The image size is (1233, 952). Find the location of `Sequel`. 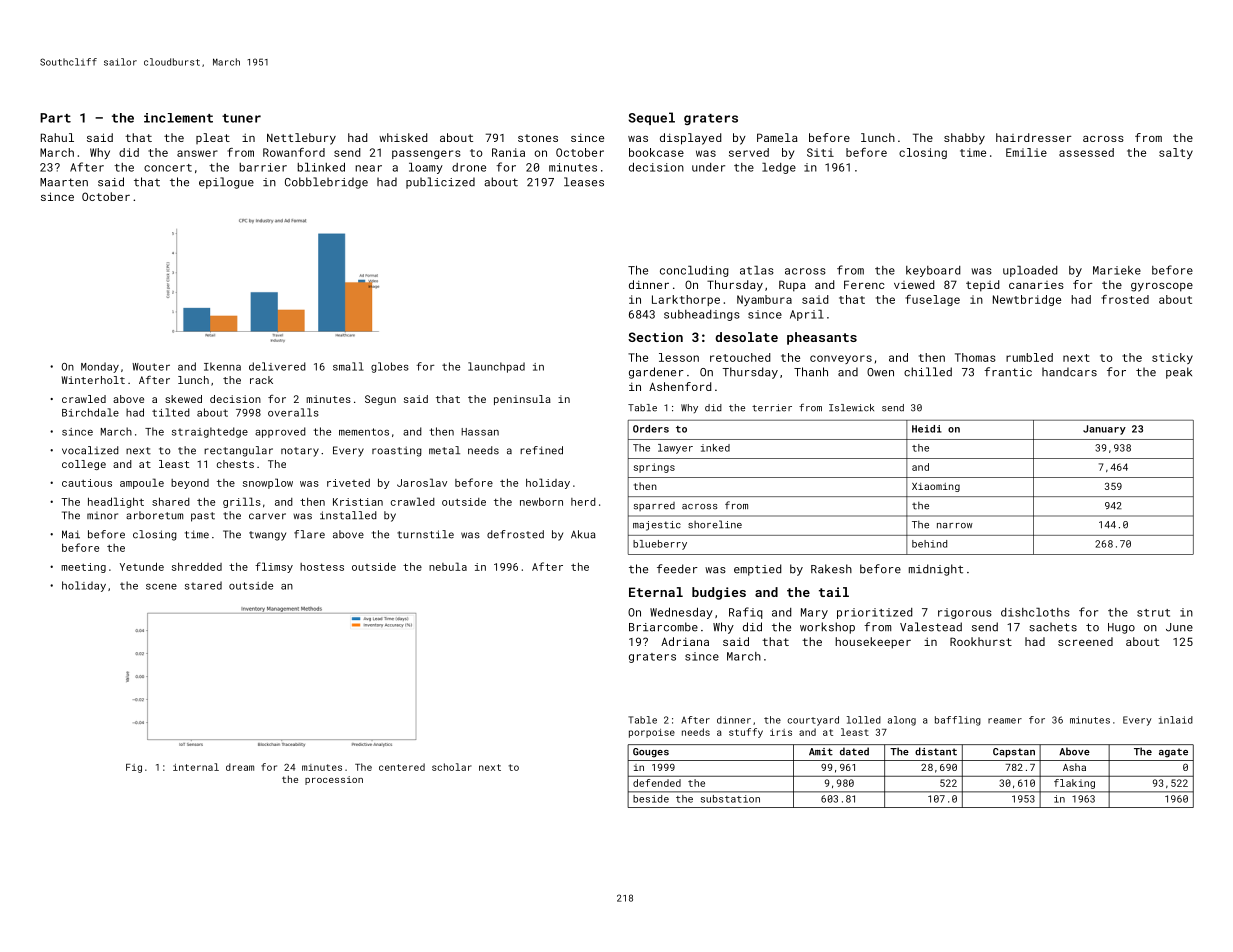

Sequel is located at coordinates (651, 118).
